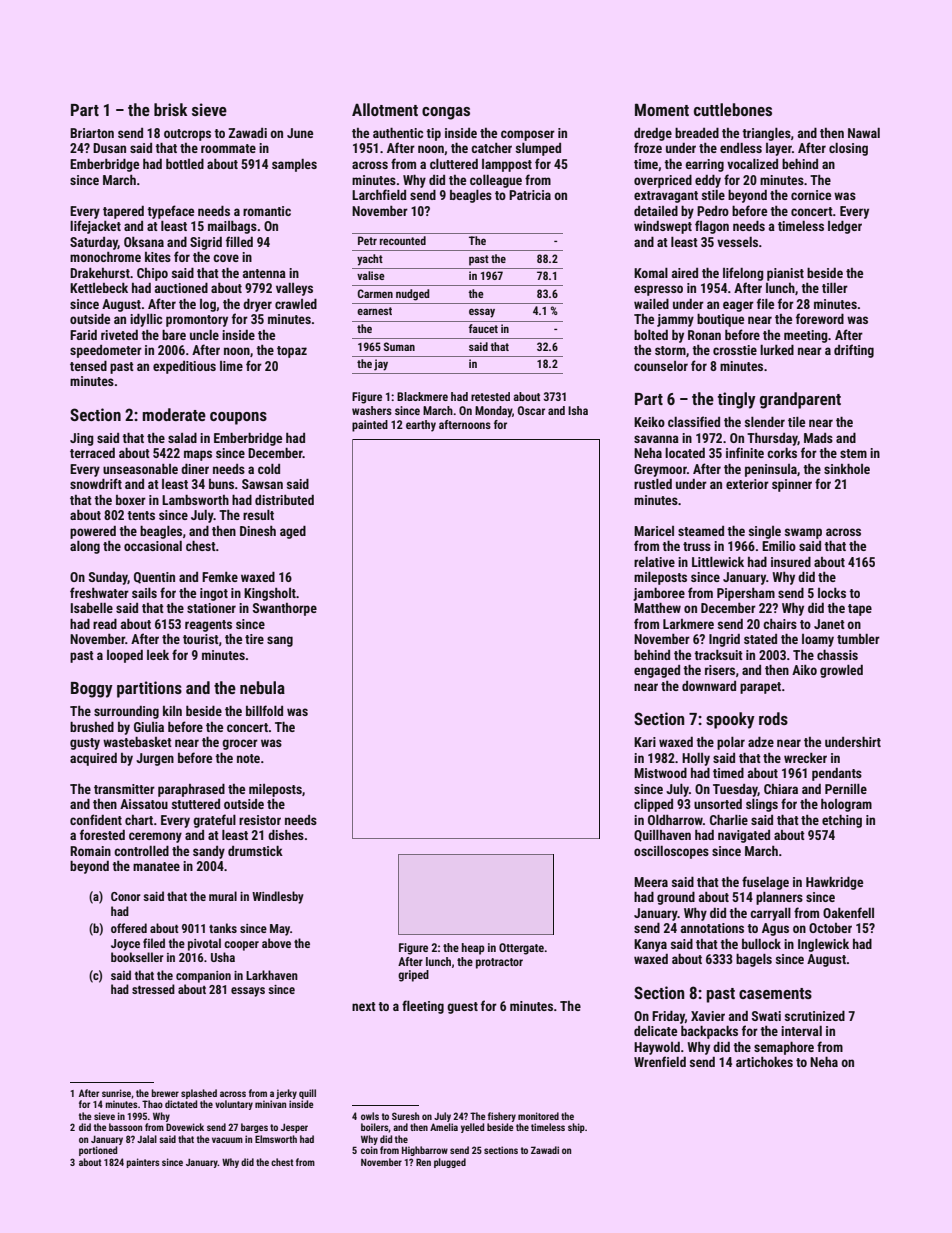 This document has height=1233, width=952. Describe the element at coordinates (174, 414) in the document. I see `moderate` at that location.
